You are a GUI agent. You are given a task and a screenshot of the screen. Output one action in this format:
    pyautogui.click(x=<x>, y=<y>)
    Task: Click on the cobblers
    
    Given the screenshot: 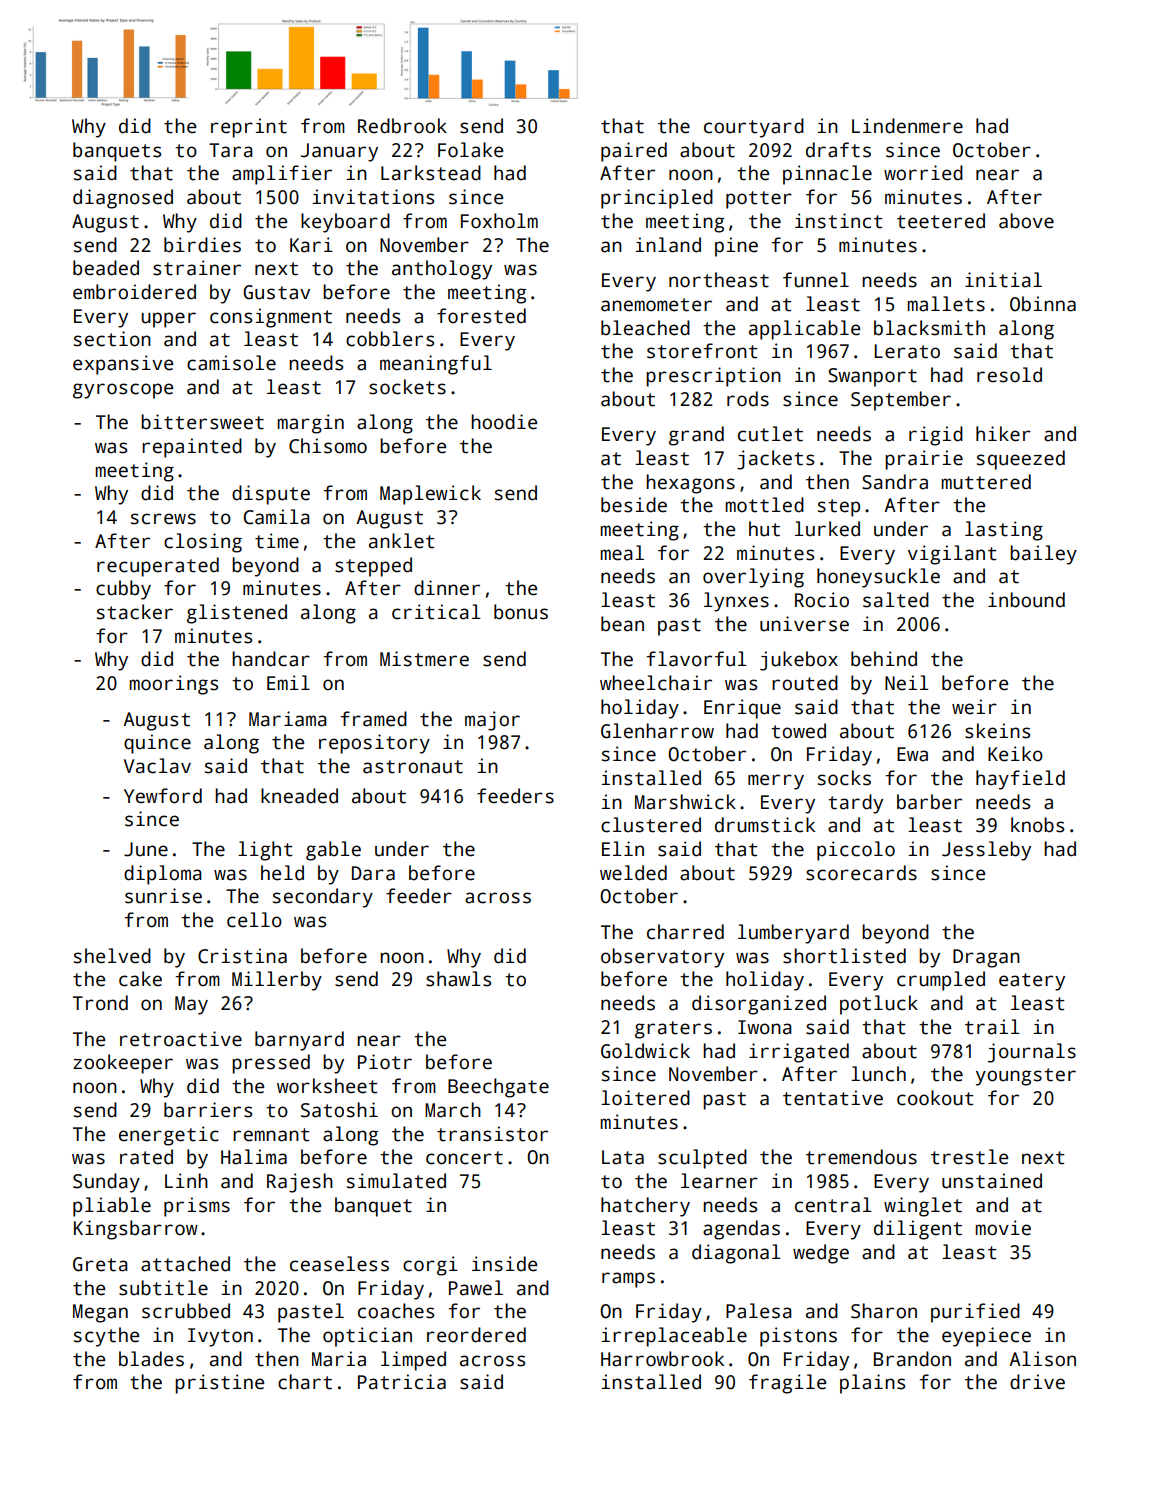 What is the action you would take?
    pyautogui.click(x=390, y=339)
